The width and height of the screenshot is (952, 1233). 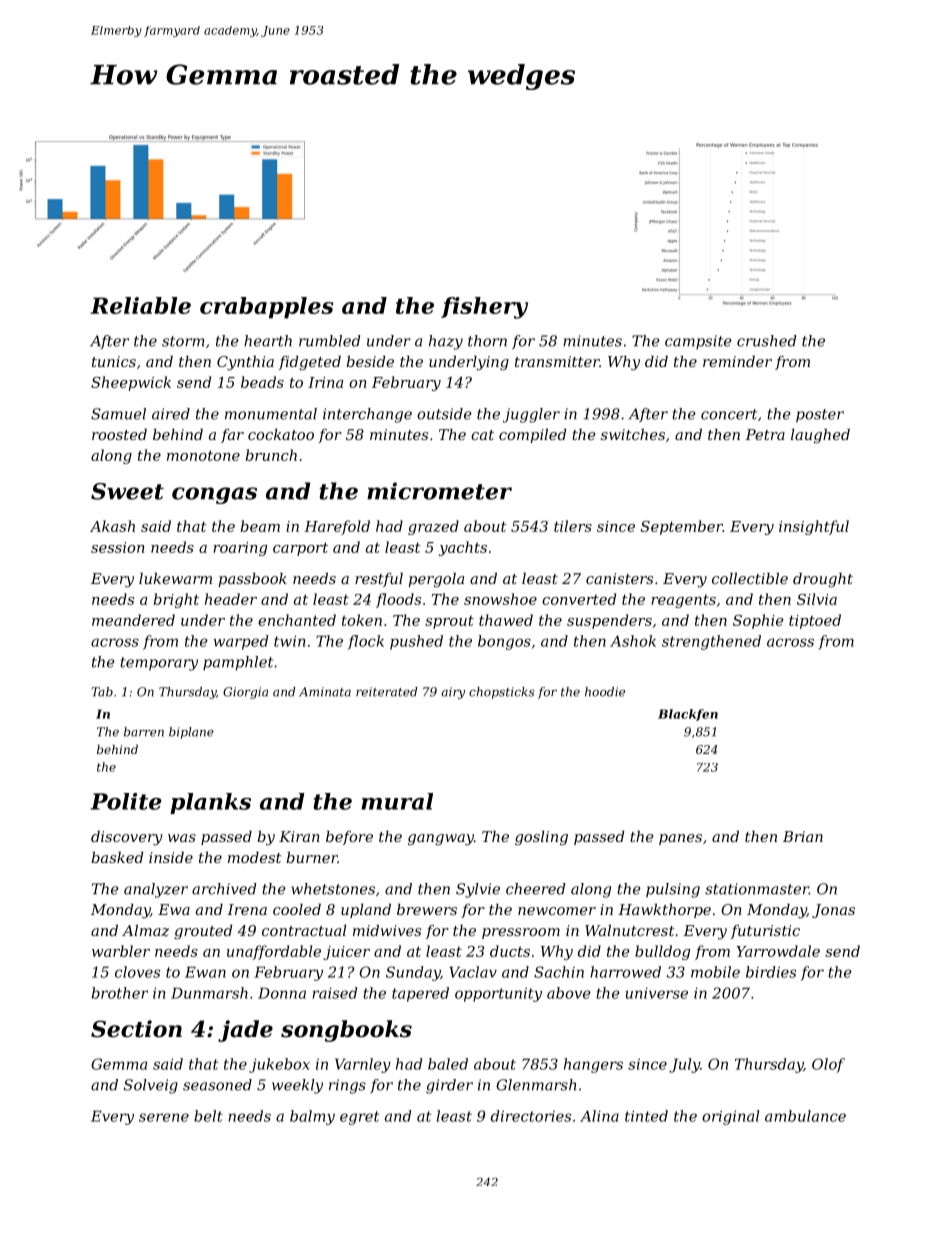 I want to click on gosling, so click(x=541, y=838).
